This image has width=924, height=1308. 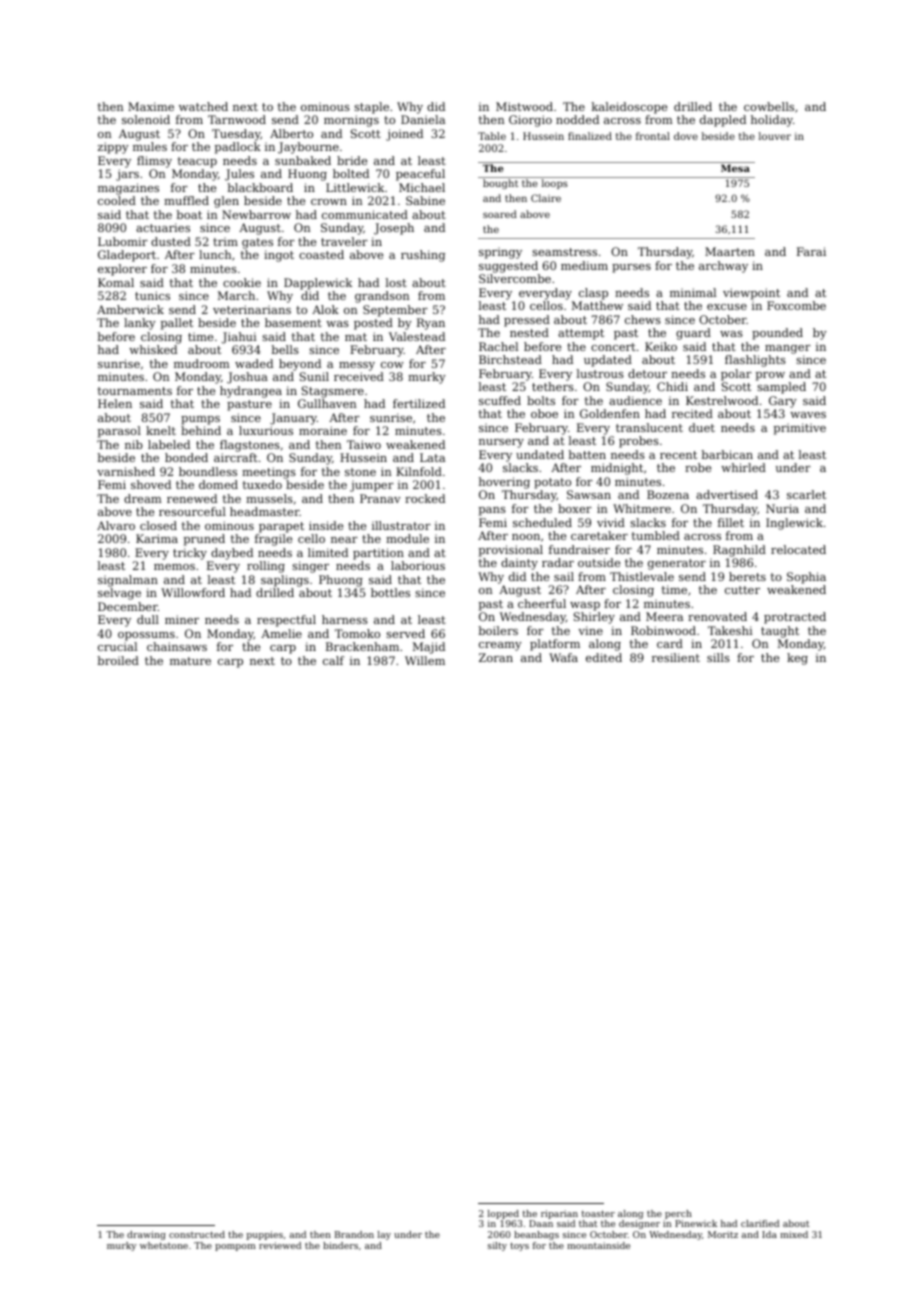 What do you see at coordinates (190, 661) in the image?
I see `mature` at bounding box center [190, 661].
